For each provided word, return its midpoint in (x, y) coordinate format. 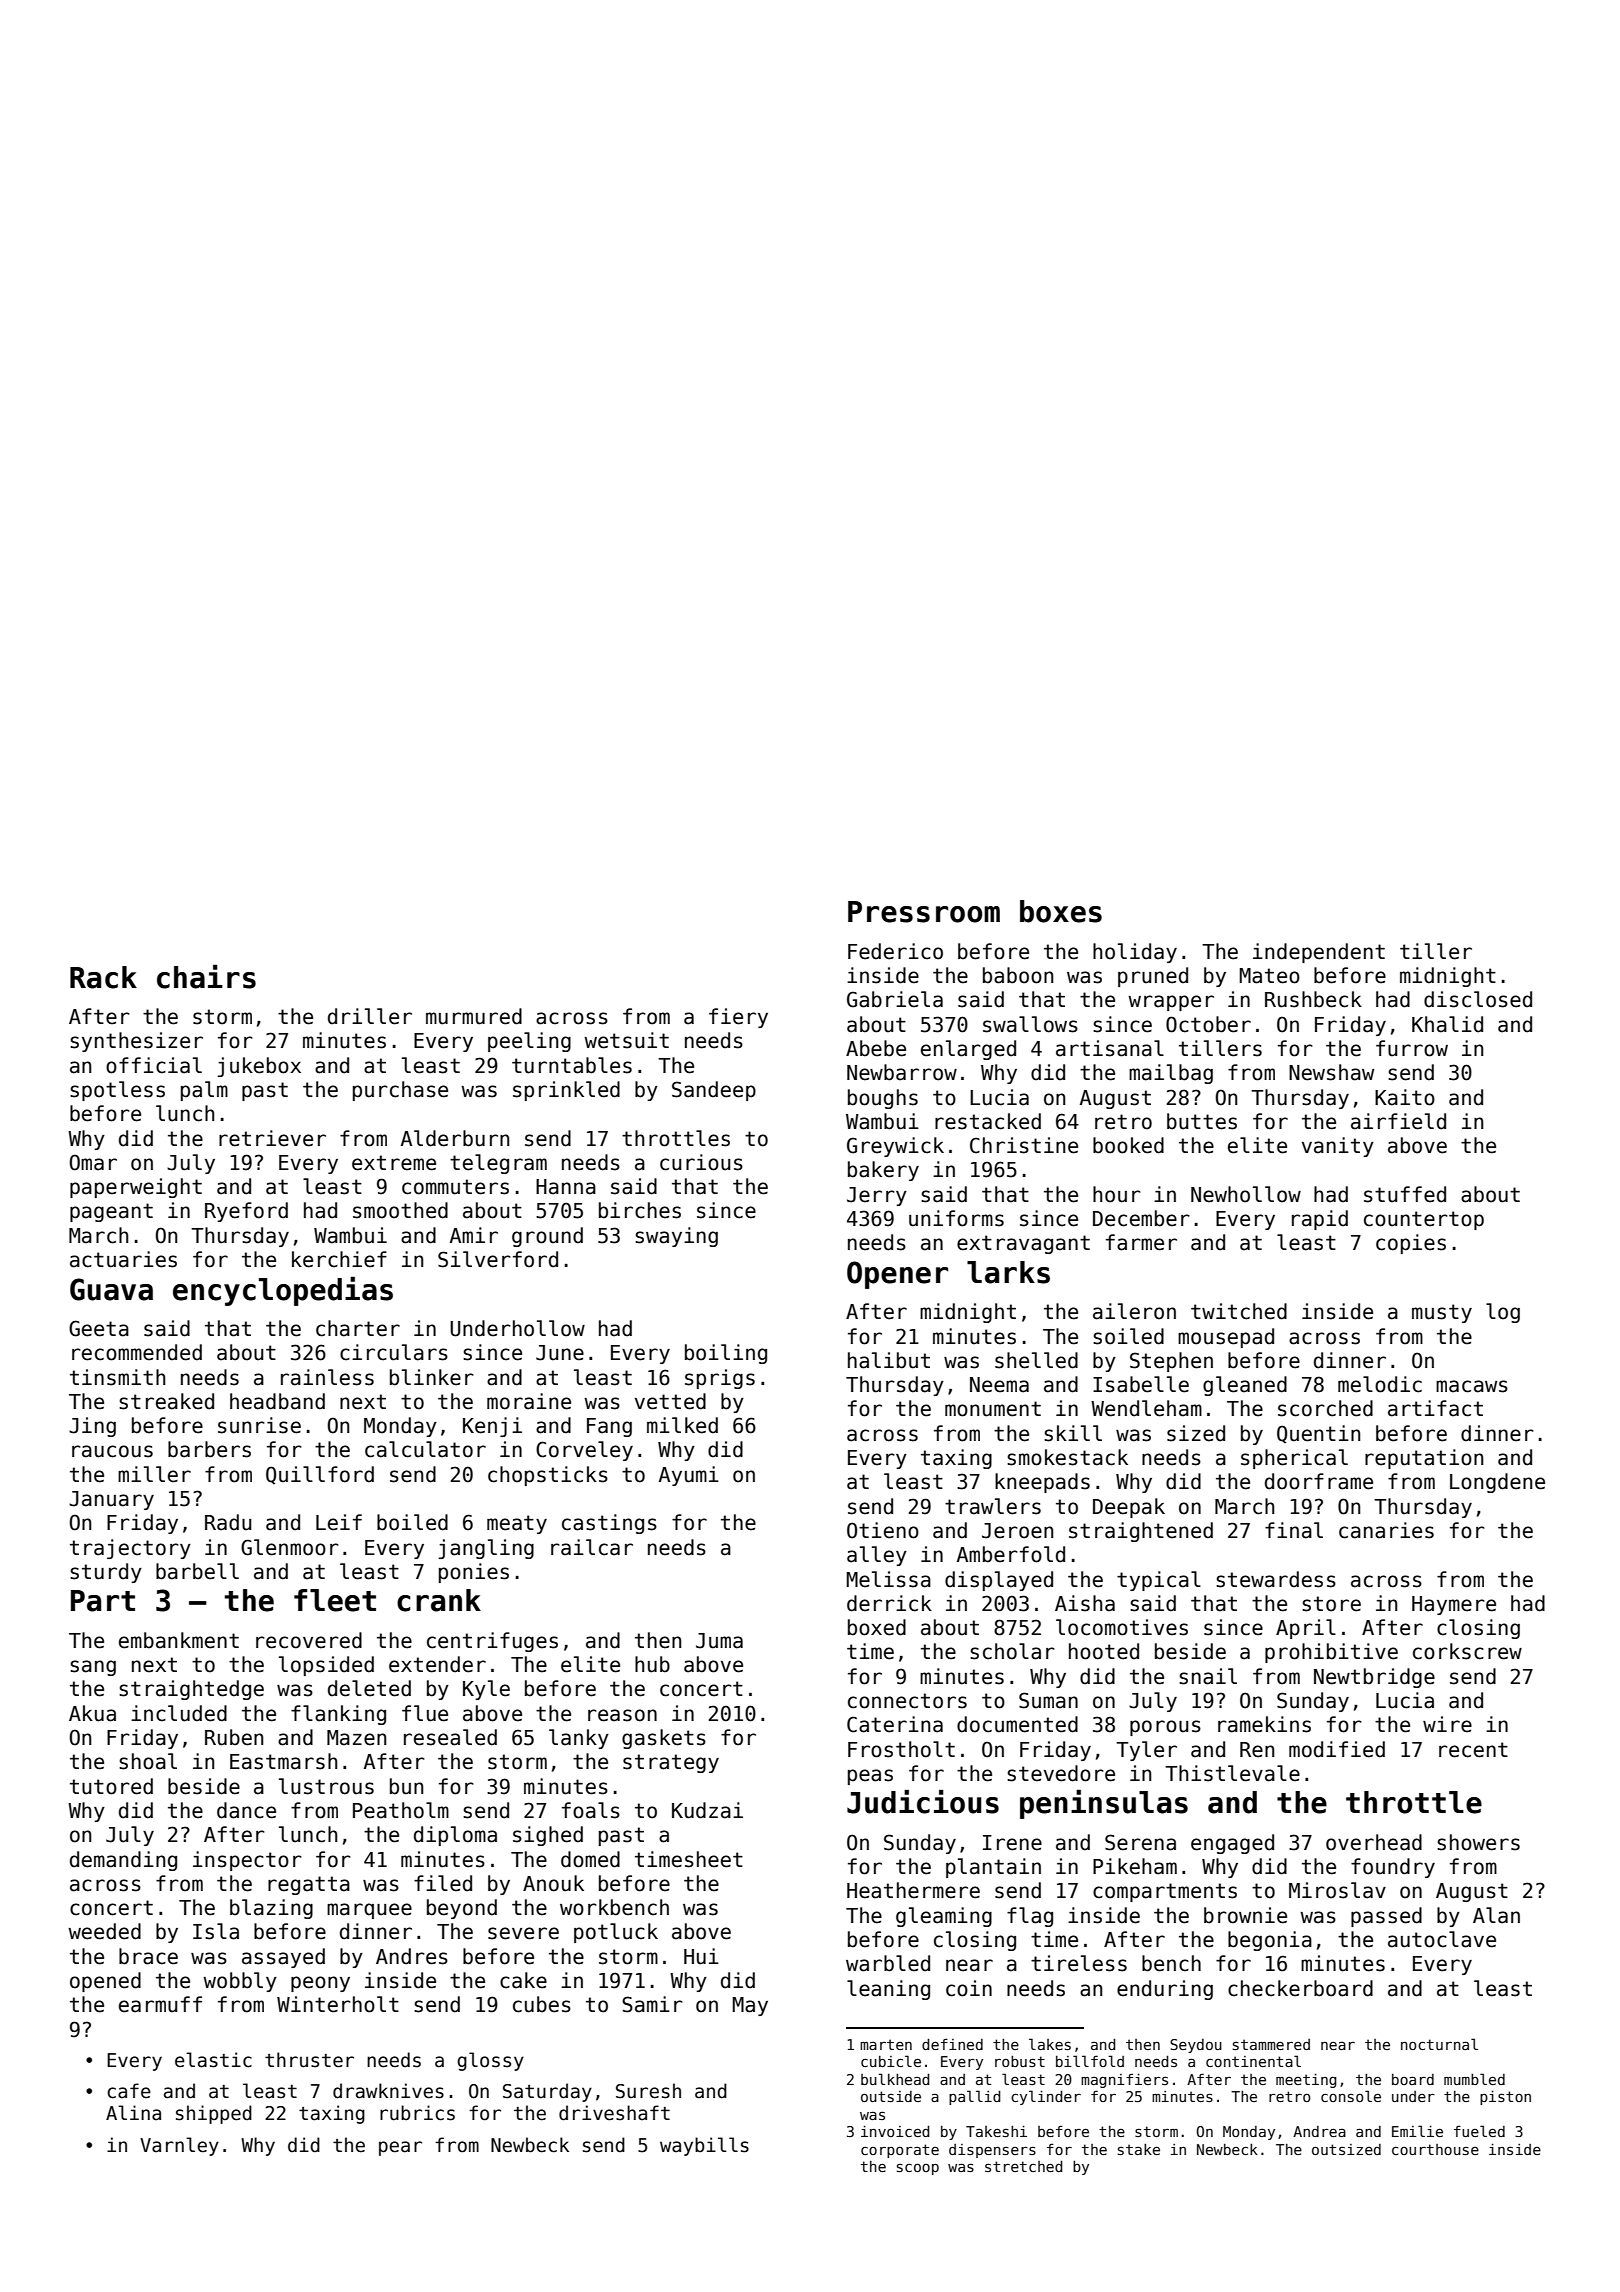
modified (1337, 1749)
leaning (888, 1990)
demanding (123, 1861)
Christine (1024, 1145)
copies (1411, 1244)
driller (370, 1016)
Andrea (1319, 2131)
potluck (616, 1933)
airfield (1398, 1121)
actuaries (123, 1259)
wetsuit (626, 1040)
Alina (133, 2113)
